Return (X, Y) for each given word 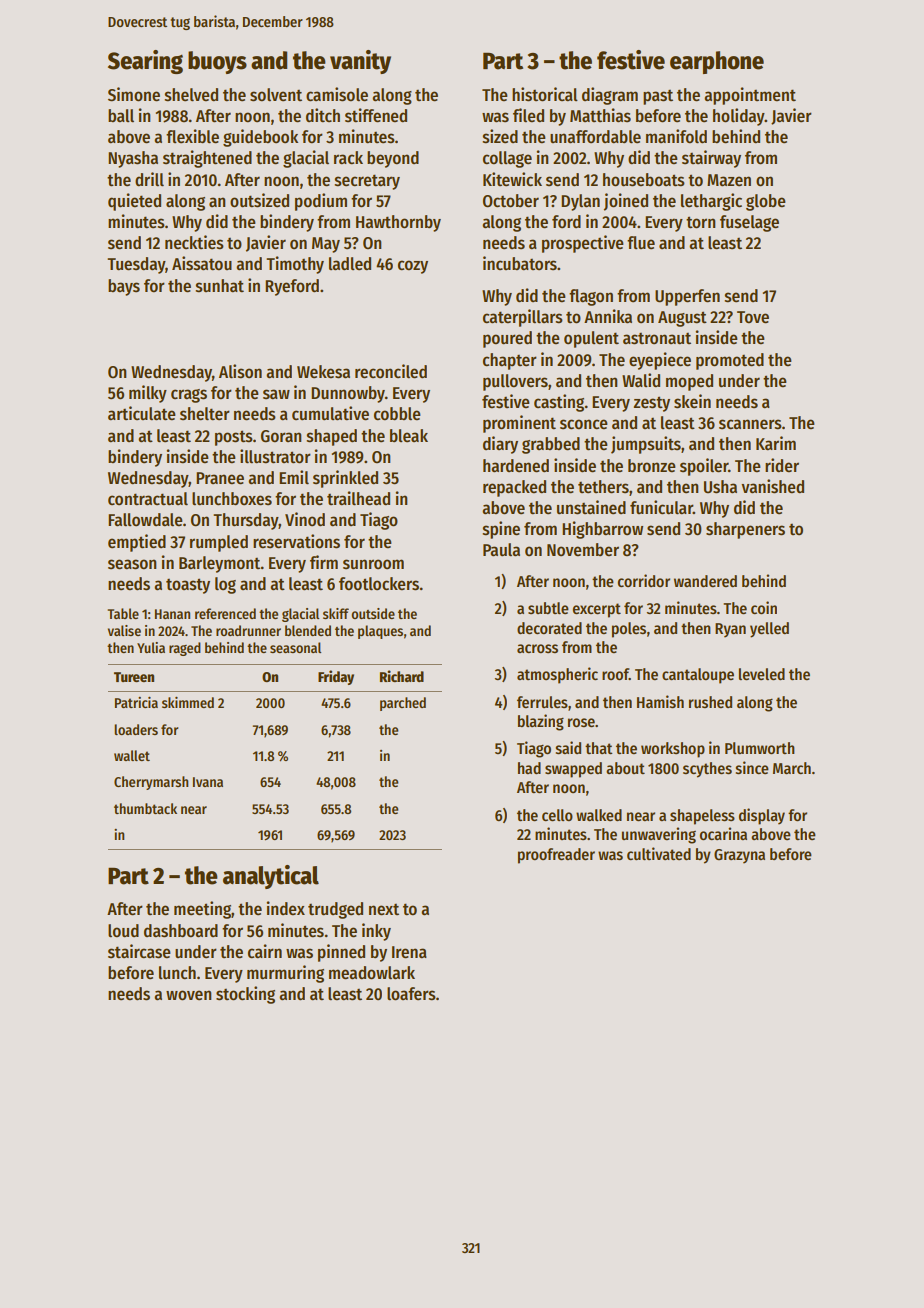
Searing (145, 62)
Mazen (729, 180)
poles (629, 630)
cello (557, 815)
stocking (245, 995)
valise (124, 630)
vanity (360, 62)
